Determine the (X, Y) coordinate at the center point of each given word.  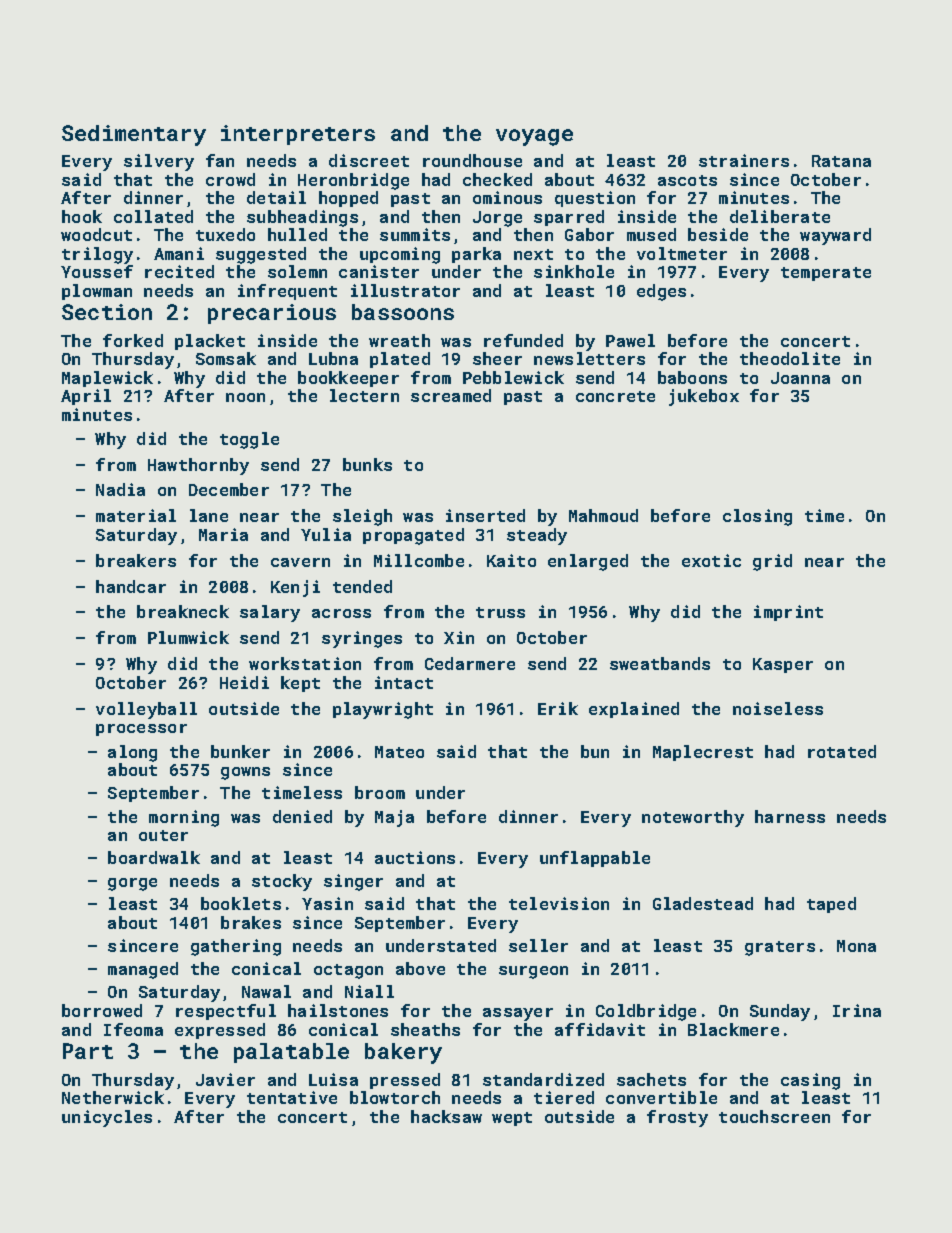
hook (82, 216)
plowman (97, 292)
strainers (744, 160)
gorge (132, 884)
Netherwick (113, 1097)
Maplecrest (703, 753)
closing (757, 517)
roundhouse (472, 160)
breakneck (183, 611)
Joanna (800, 378)
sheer (497, 358)
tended (362, 586)
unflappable (595, 859)
